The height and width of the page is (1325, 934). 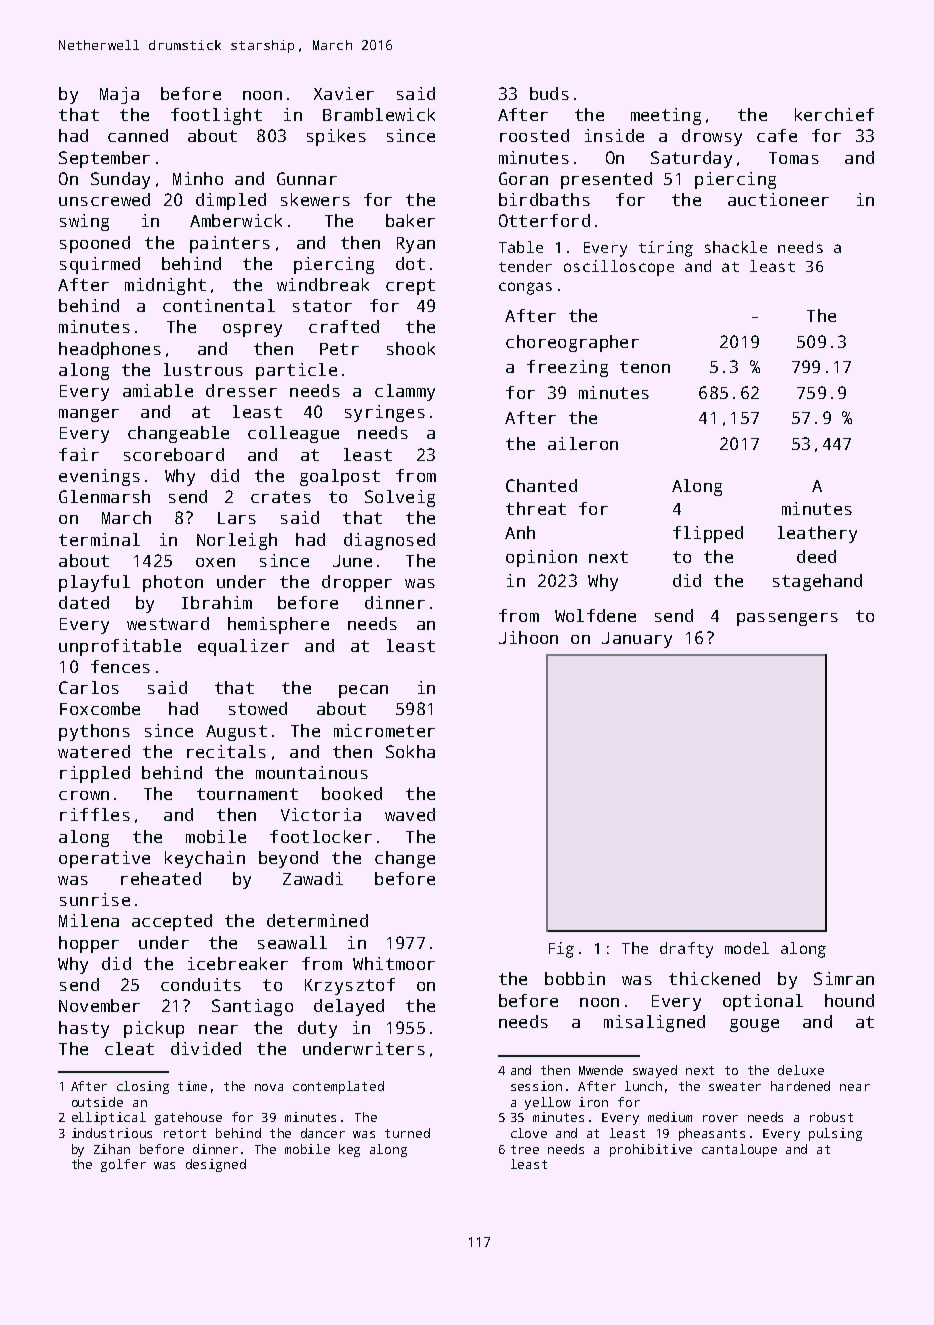 I want to click on Santiago, so click(x=252, y=1007).
